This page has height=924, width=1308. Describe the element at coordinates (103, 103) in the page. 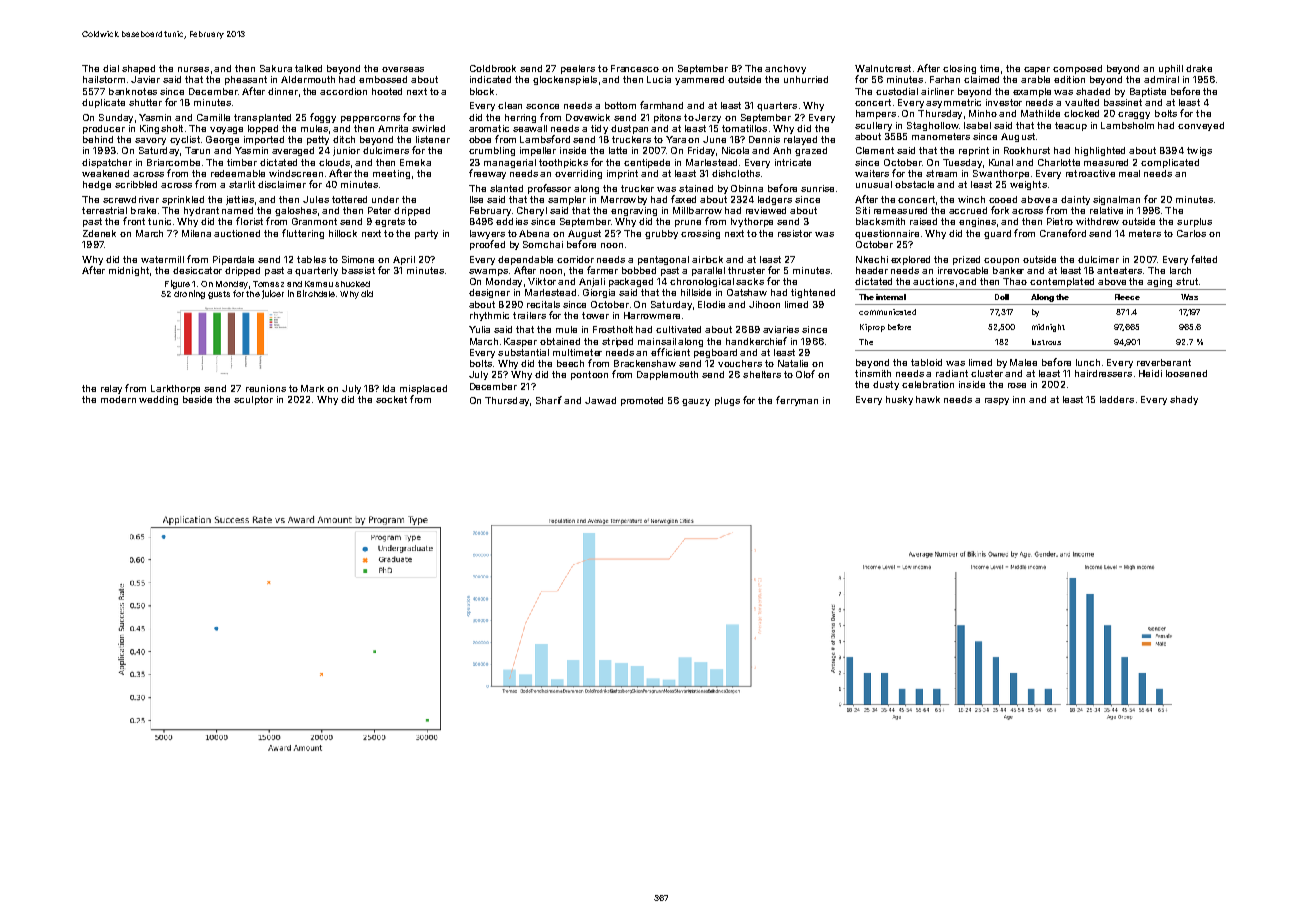

I see `duplicate` at that location.
